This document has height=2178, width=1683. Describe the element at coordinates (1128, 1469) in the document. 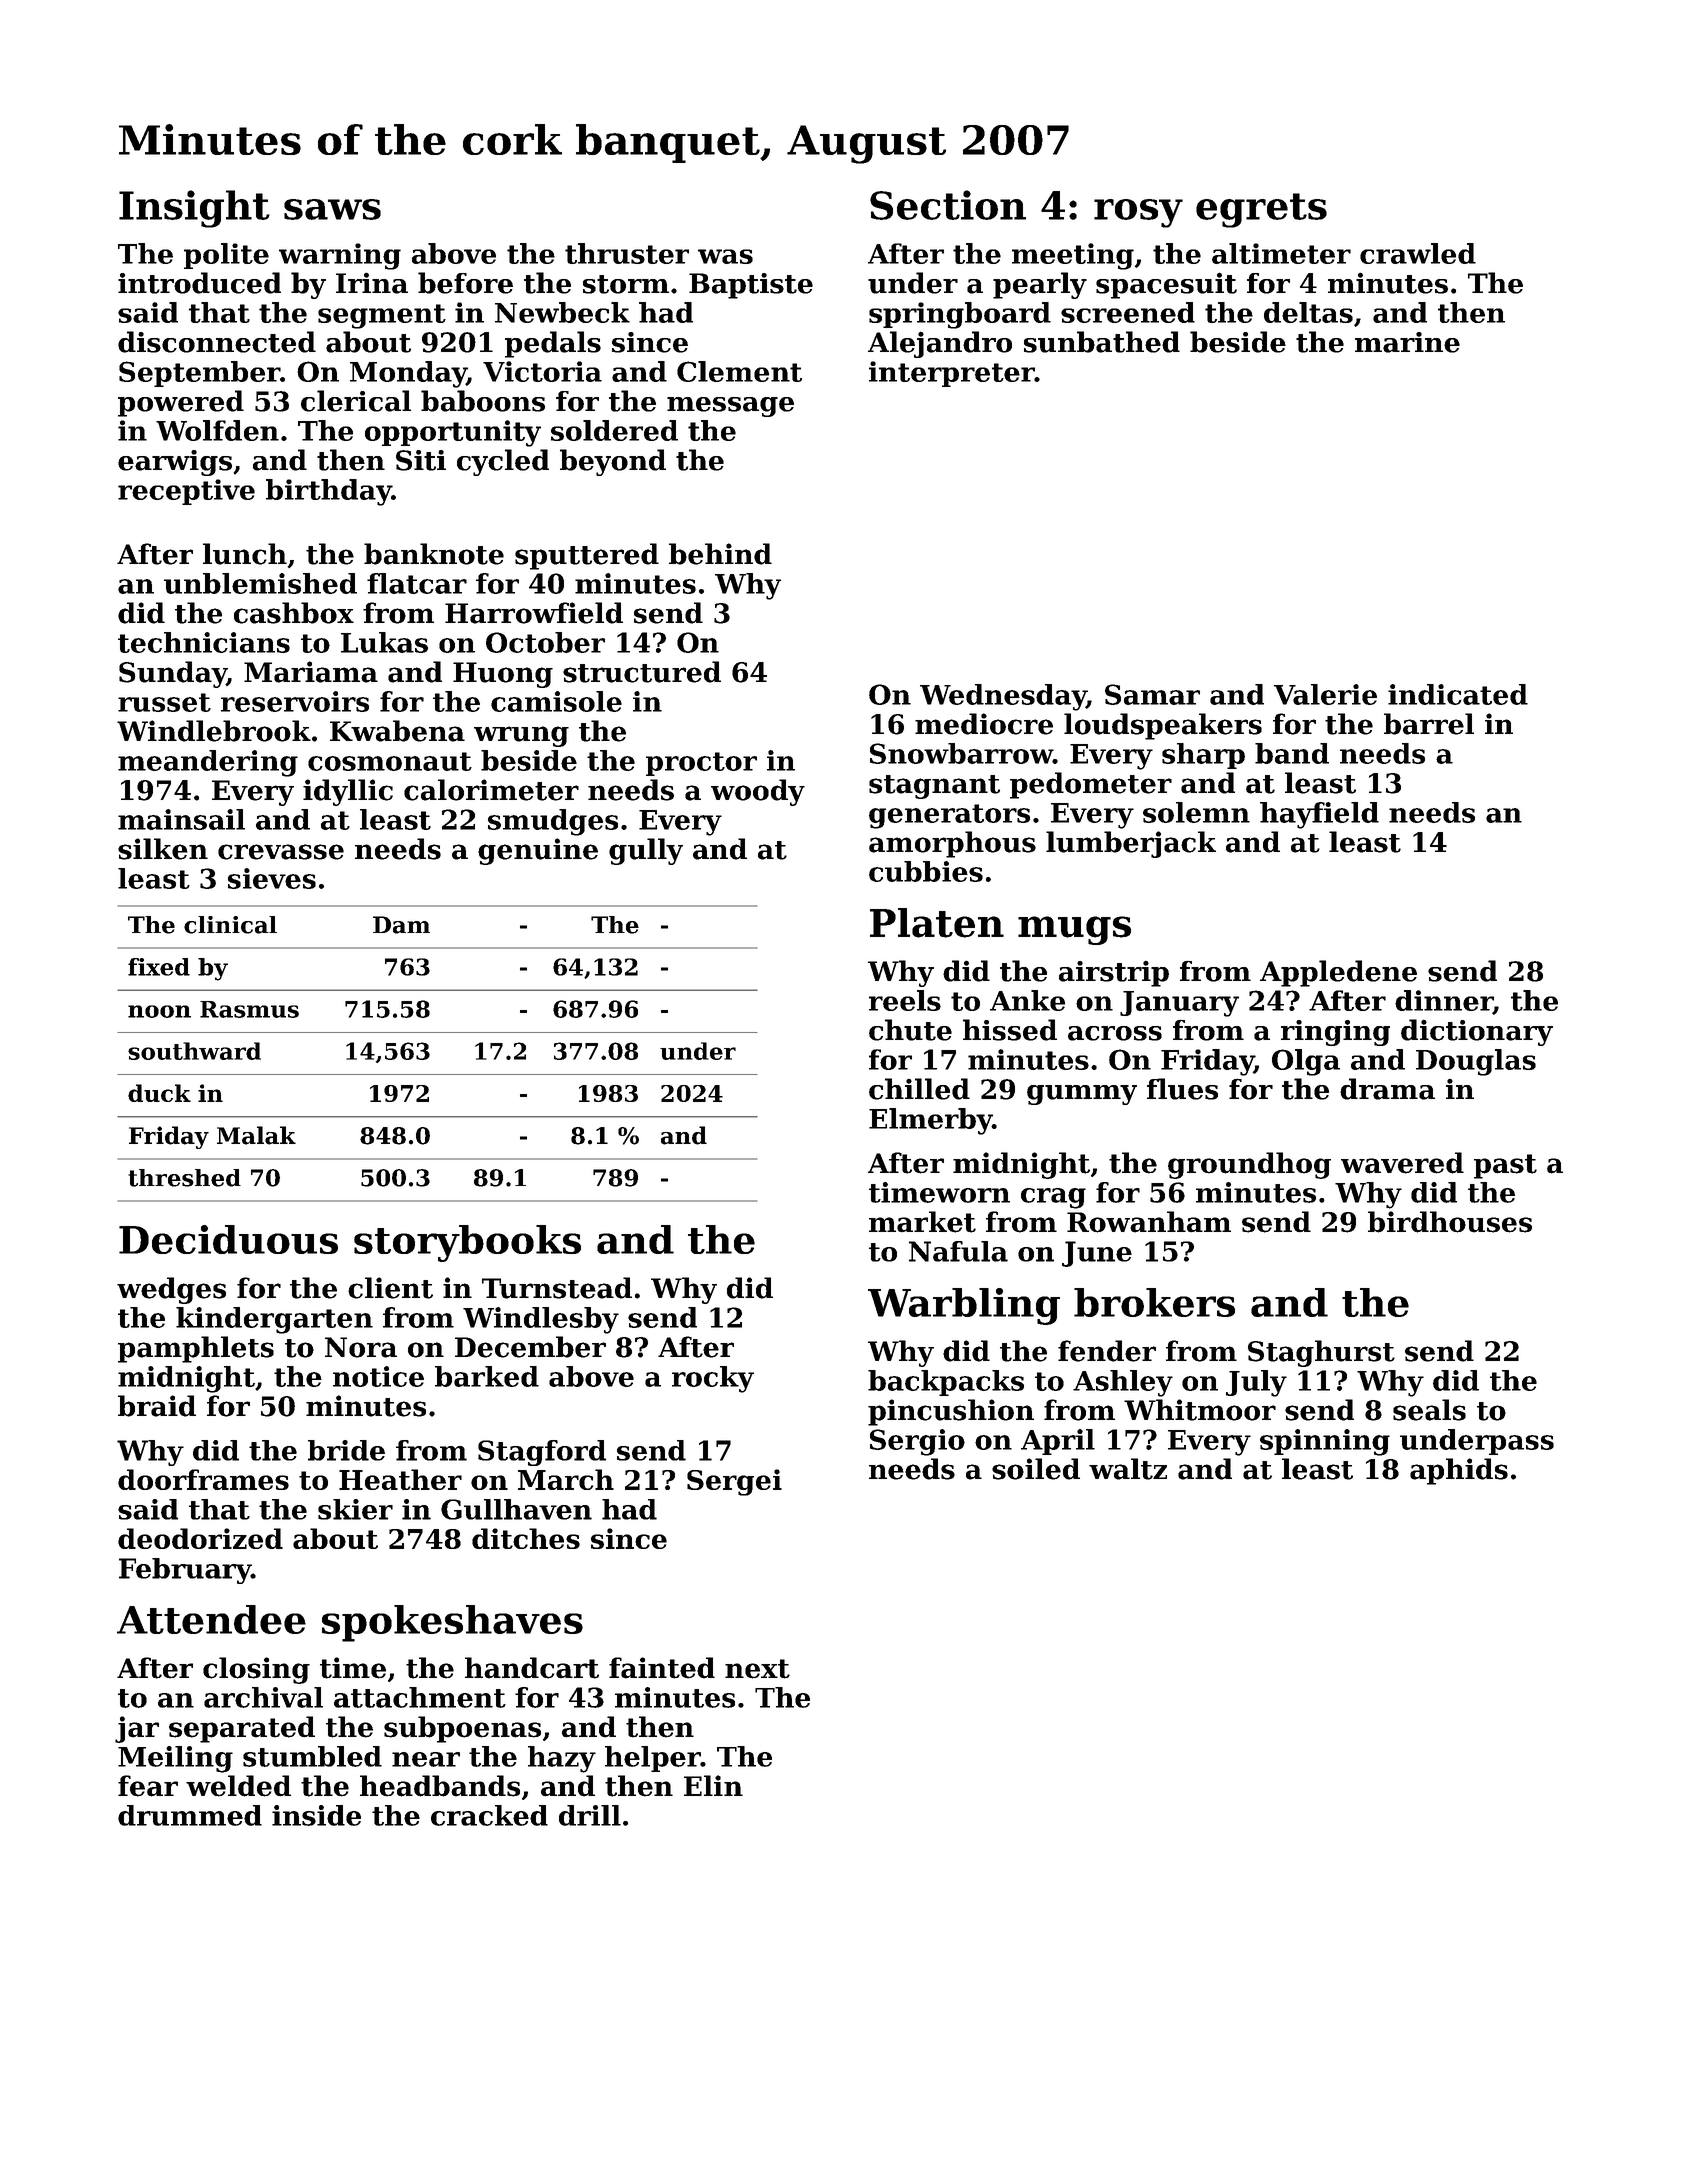

I see `waltz` at that location.
